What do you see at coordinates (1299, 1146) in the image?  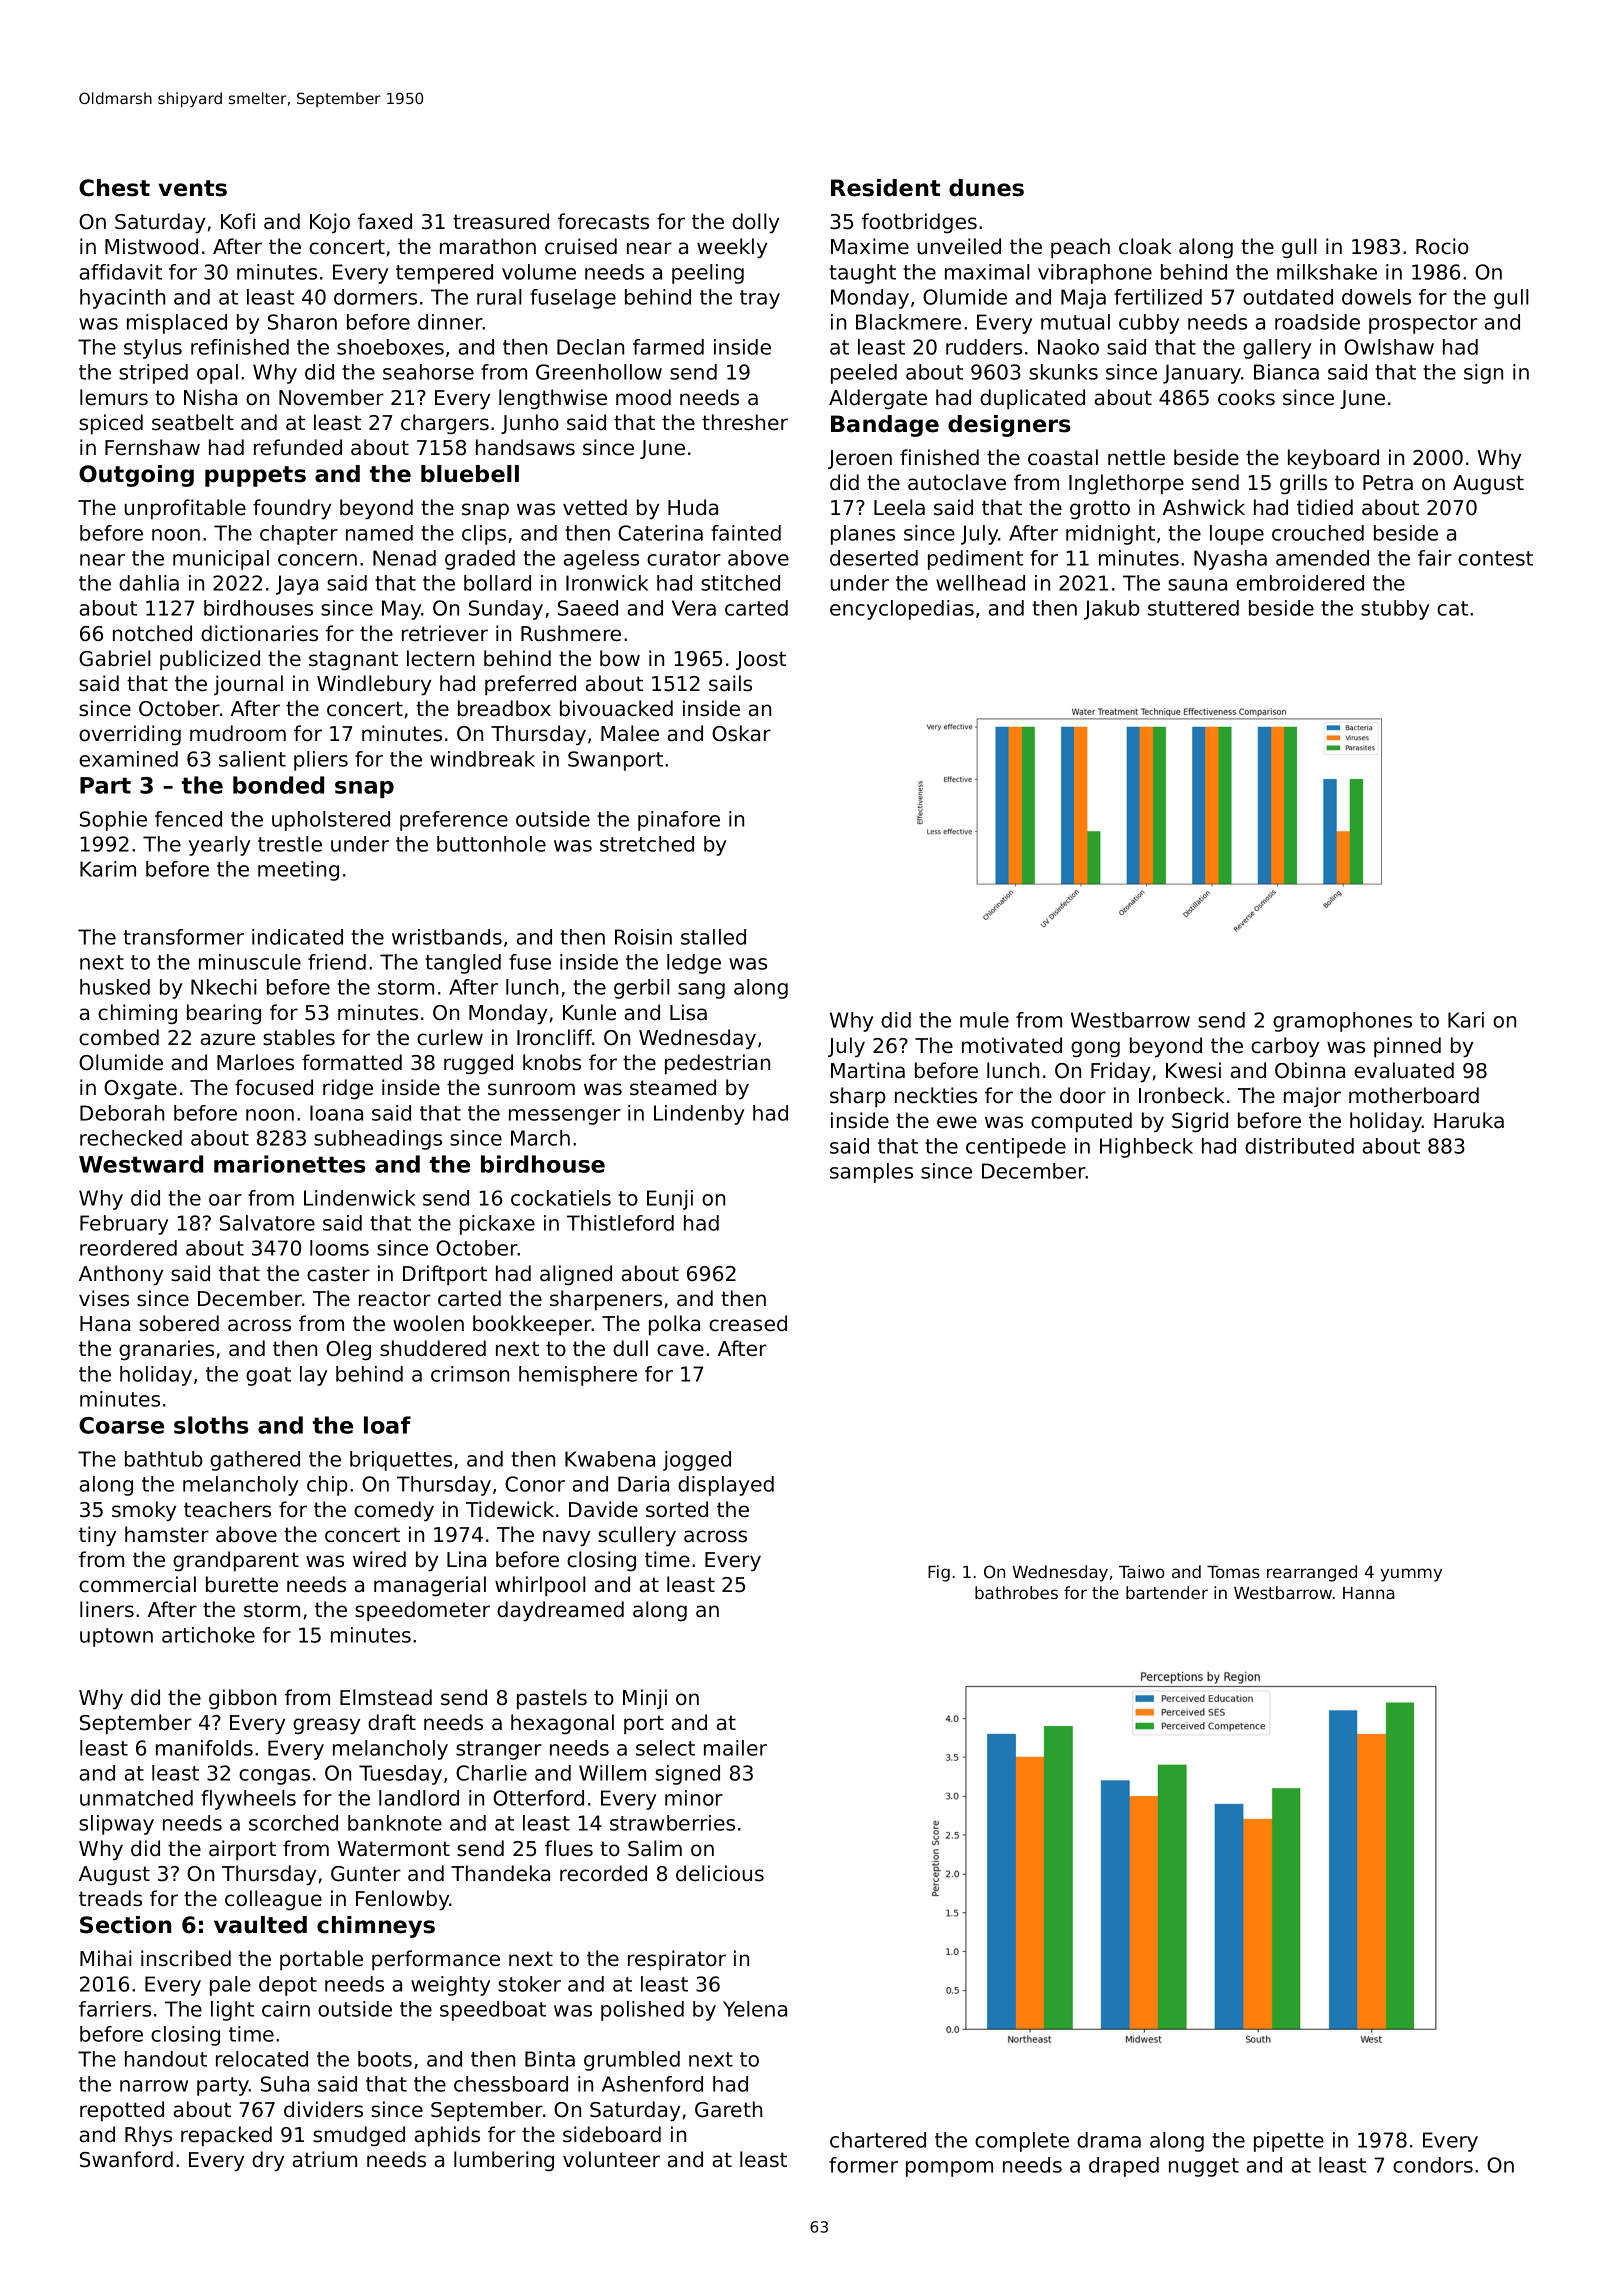 I see `distributed` at bounding box center [1299, 1146].
